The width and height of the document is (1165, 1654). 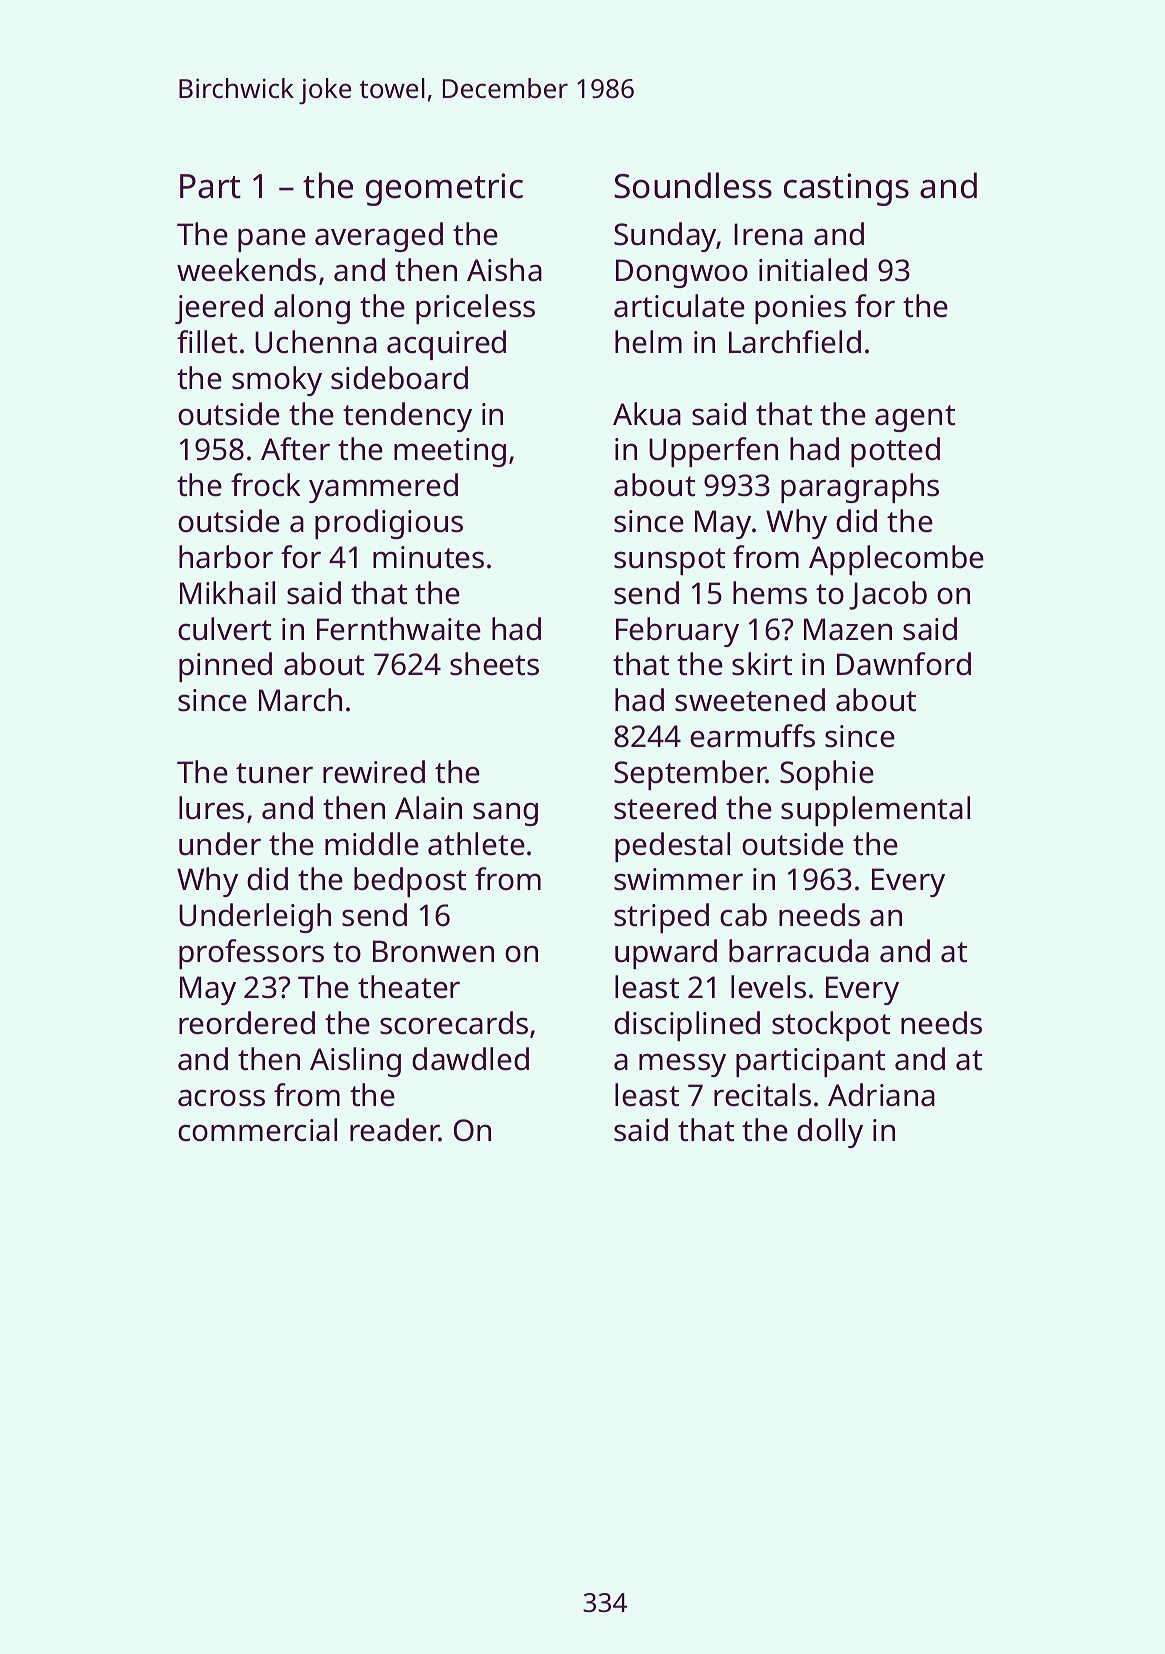 What do you see at coordinates (904, 664) in the document?
I see `Dawnford` at bounding box center [904, 664].
